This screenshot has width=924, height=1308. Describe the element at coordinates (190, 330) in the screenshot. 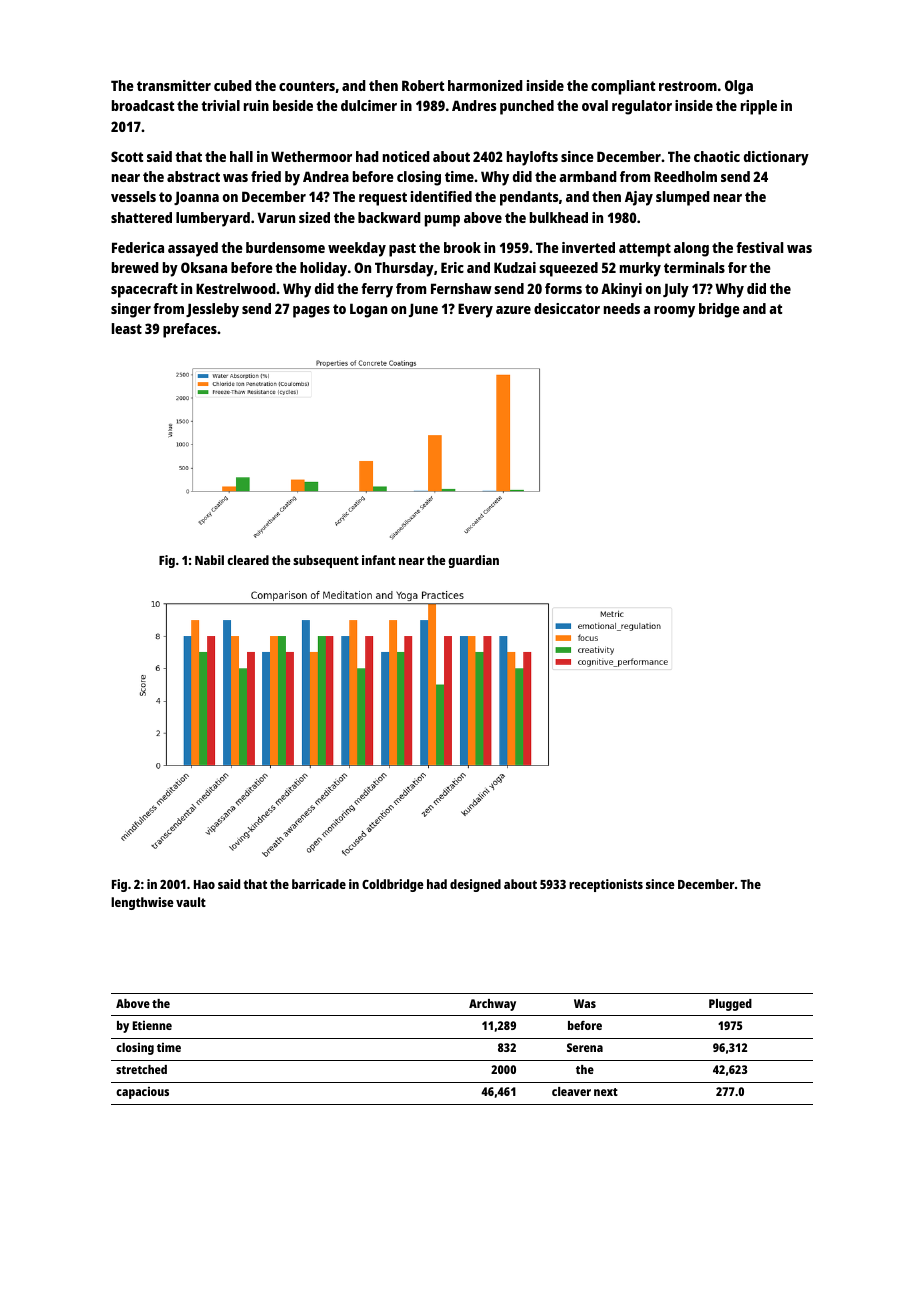

I see `prefaces` at that location.
